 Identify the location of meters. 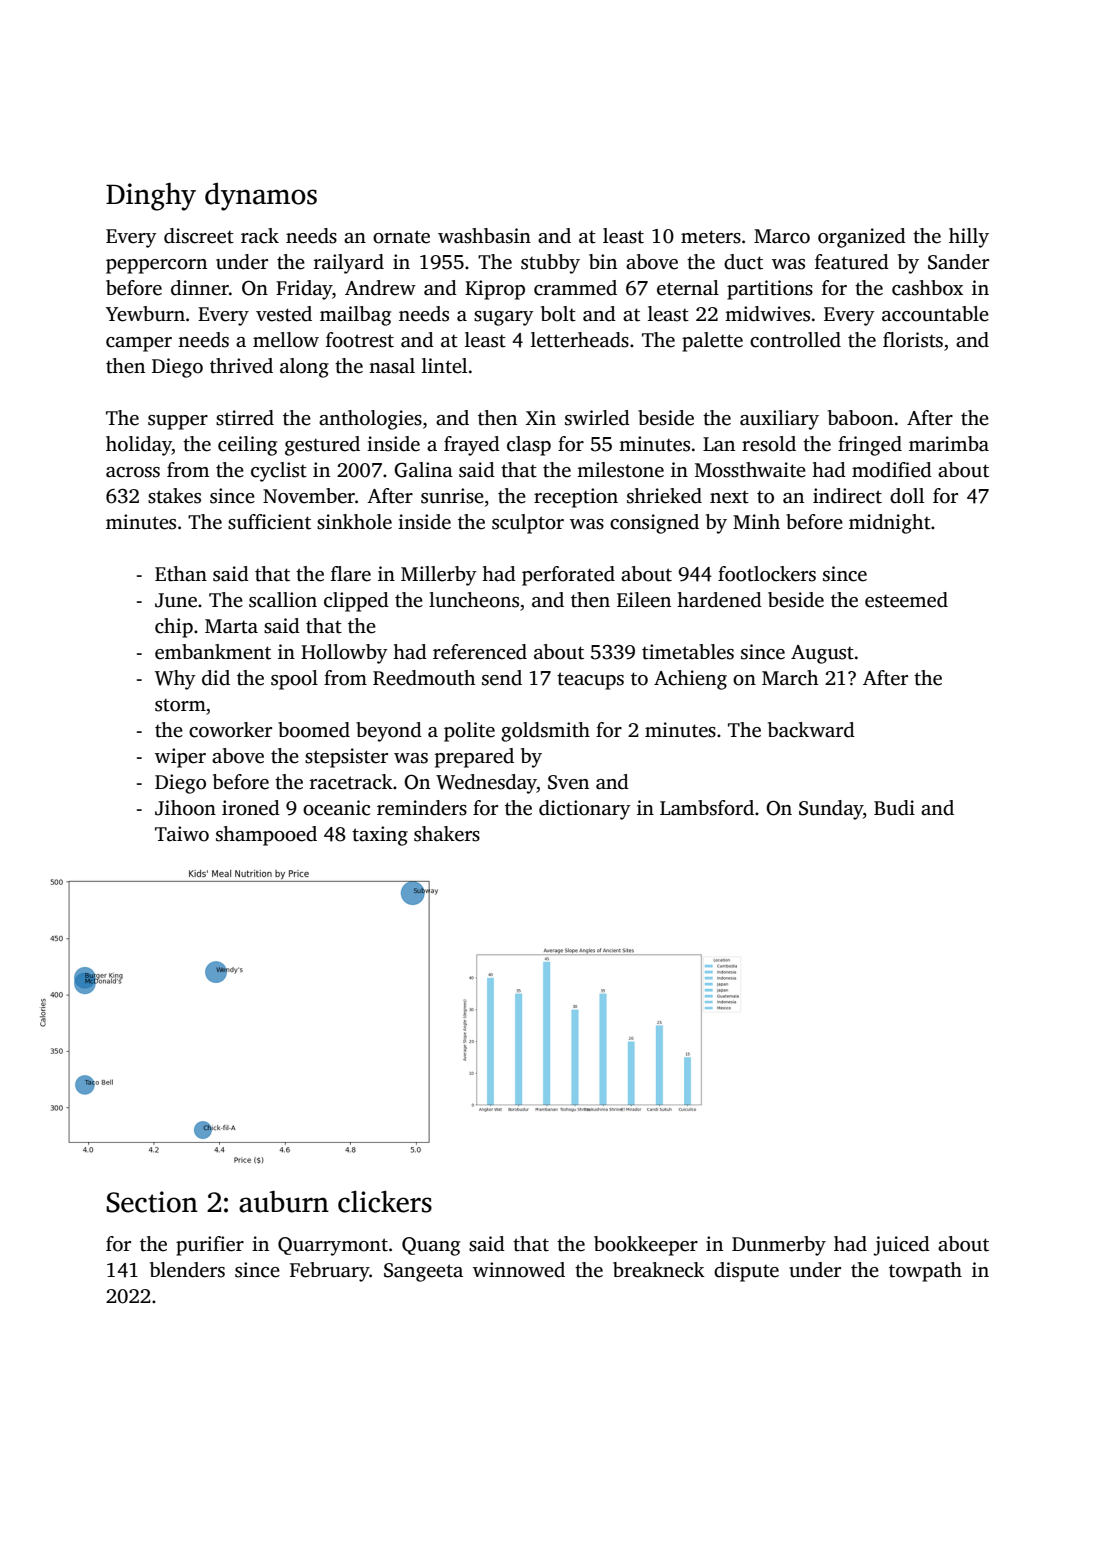
(711, 237).
